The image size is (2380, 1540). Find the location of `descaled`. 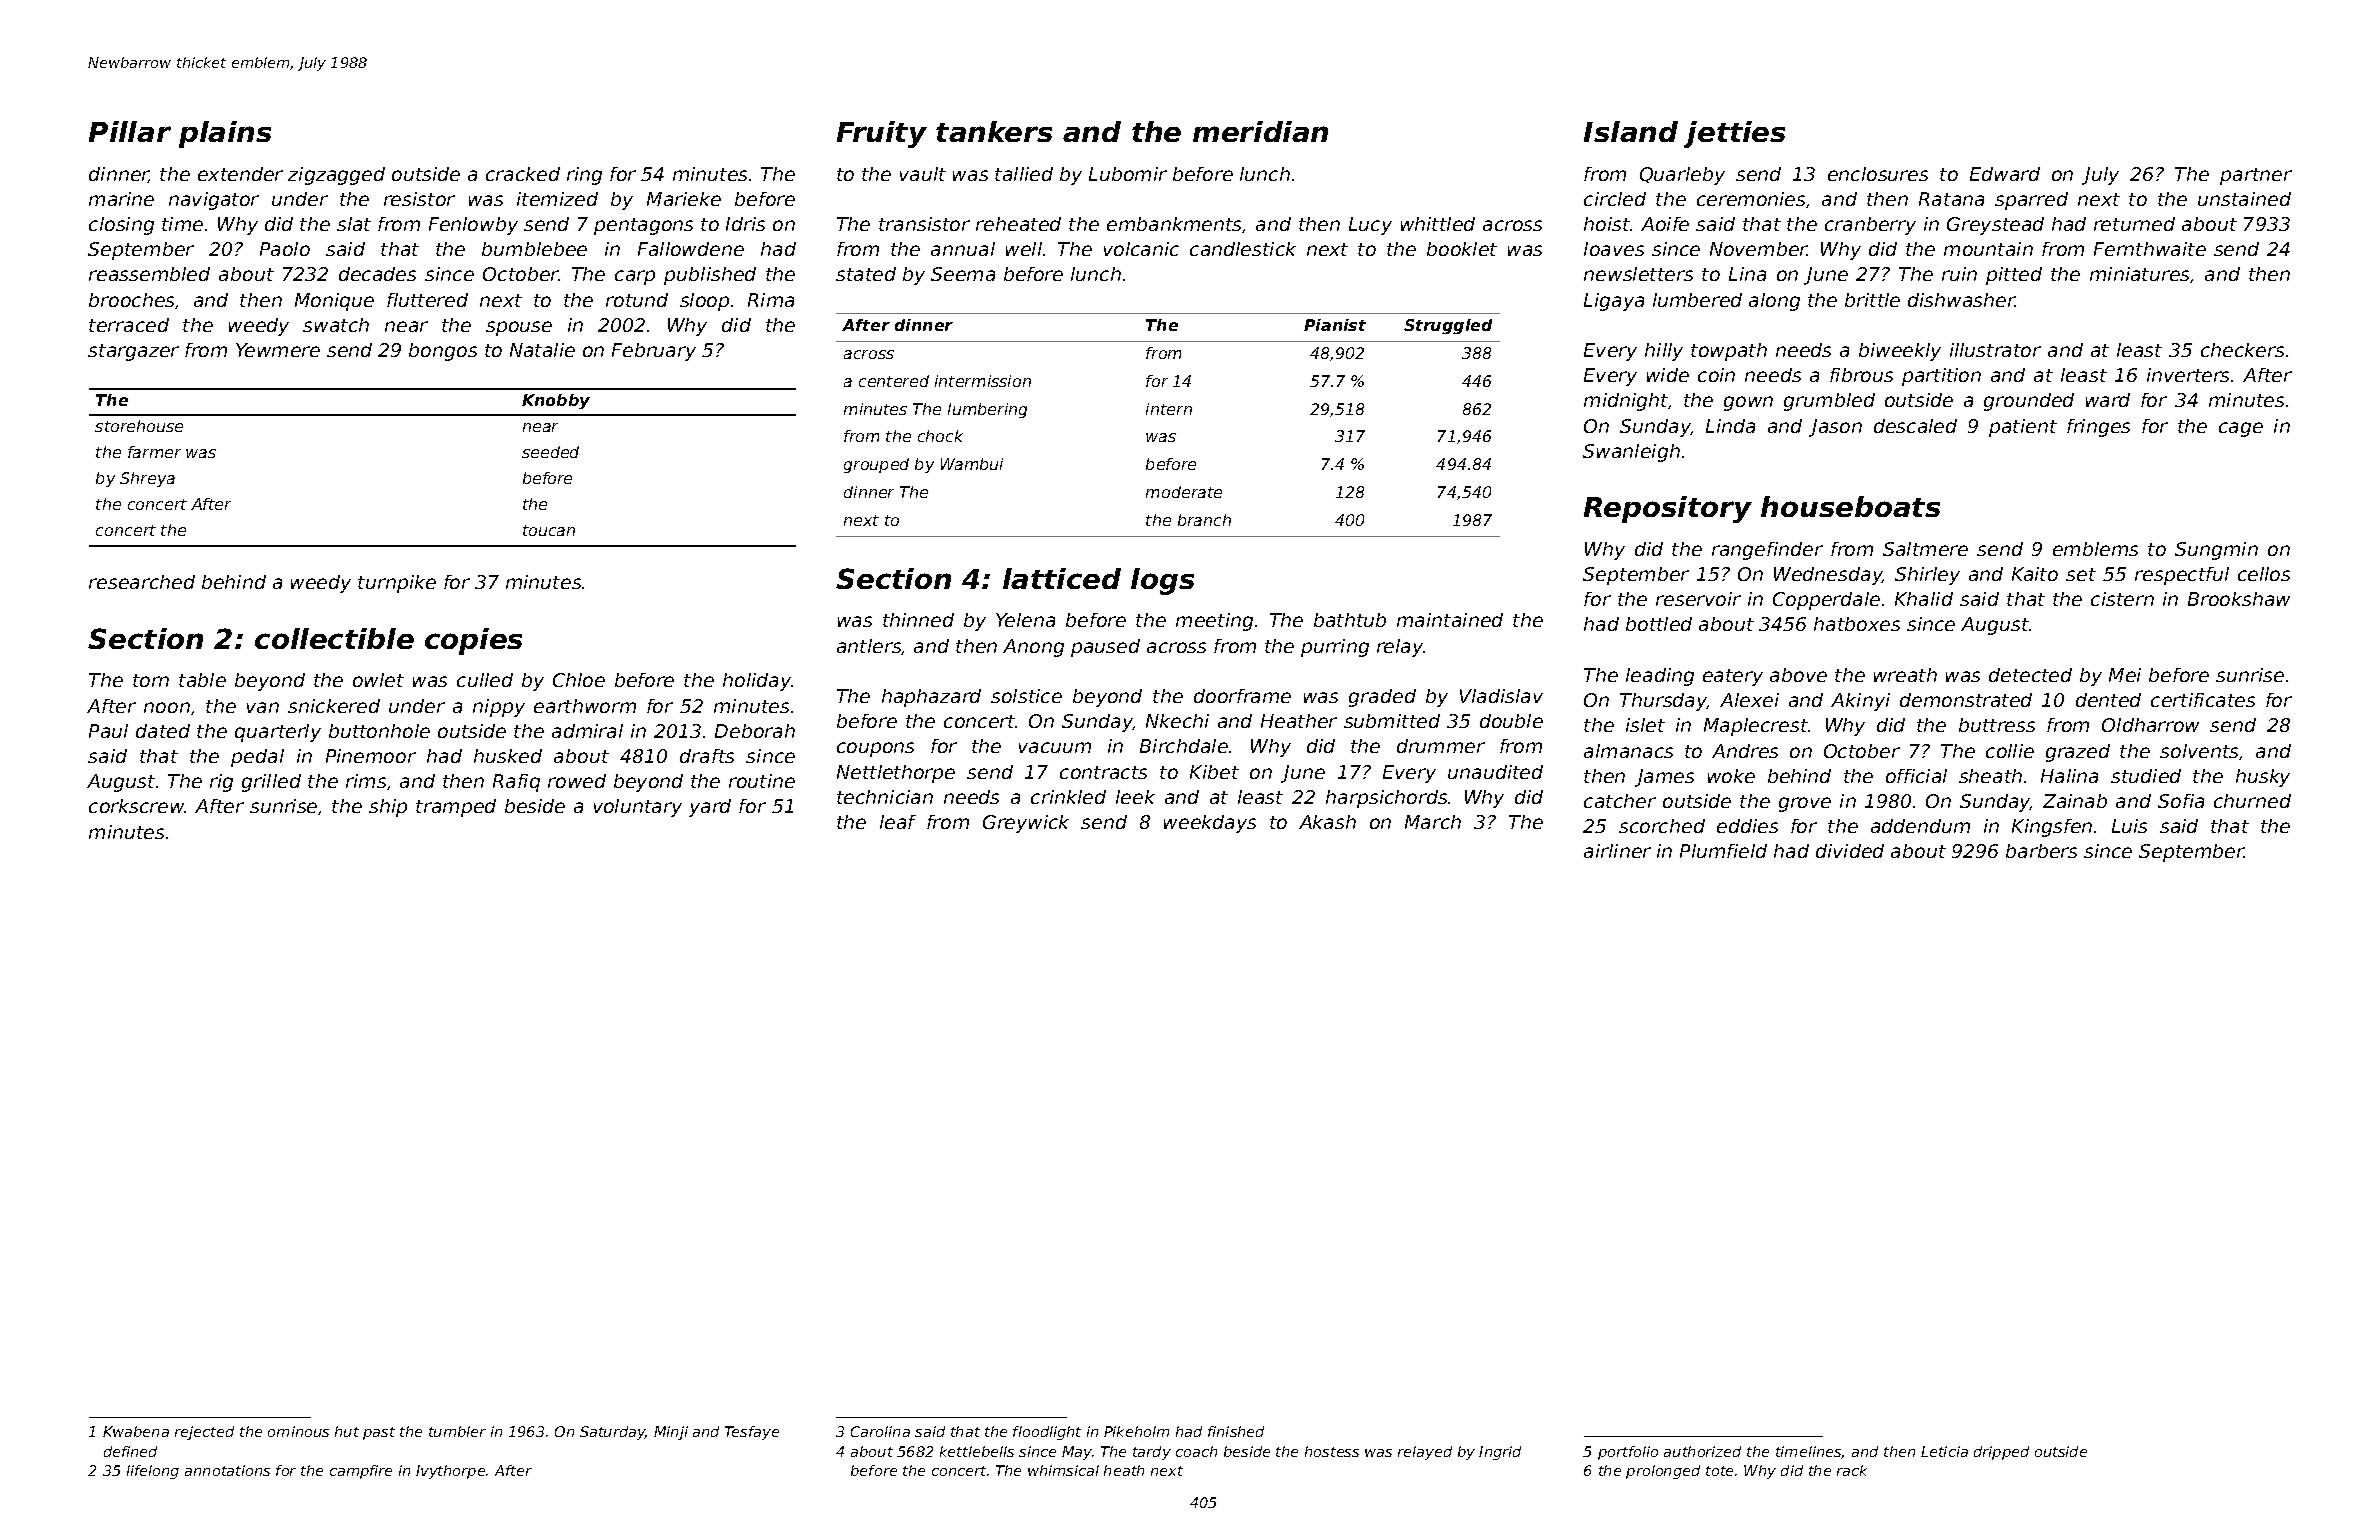

descaled is located at coordinates (1915, 426).
